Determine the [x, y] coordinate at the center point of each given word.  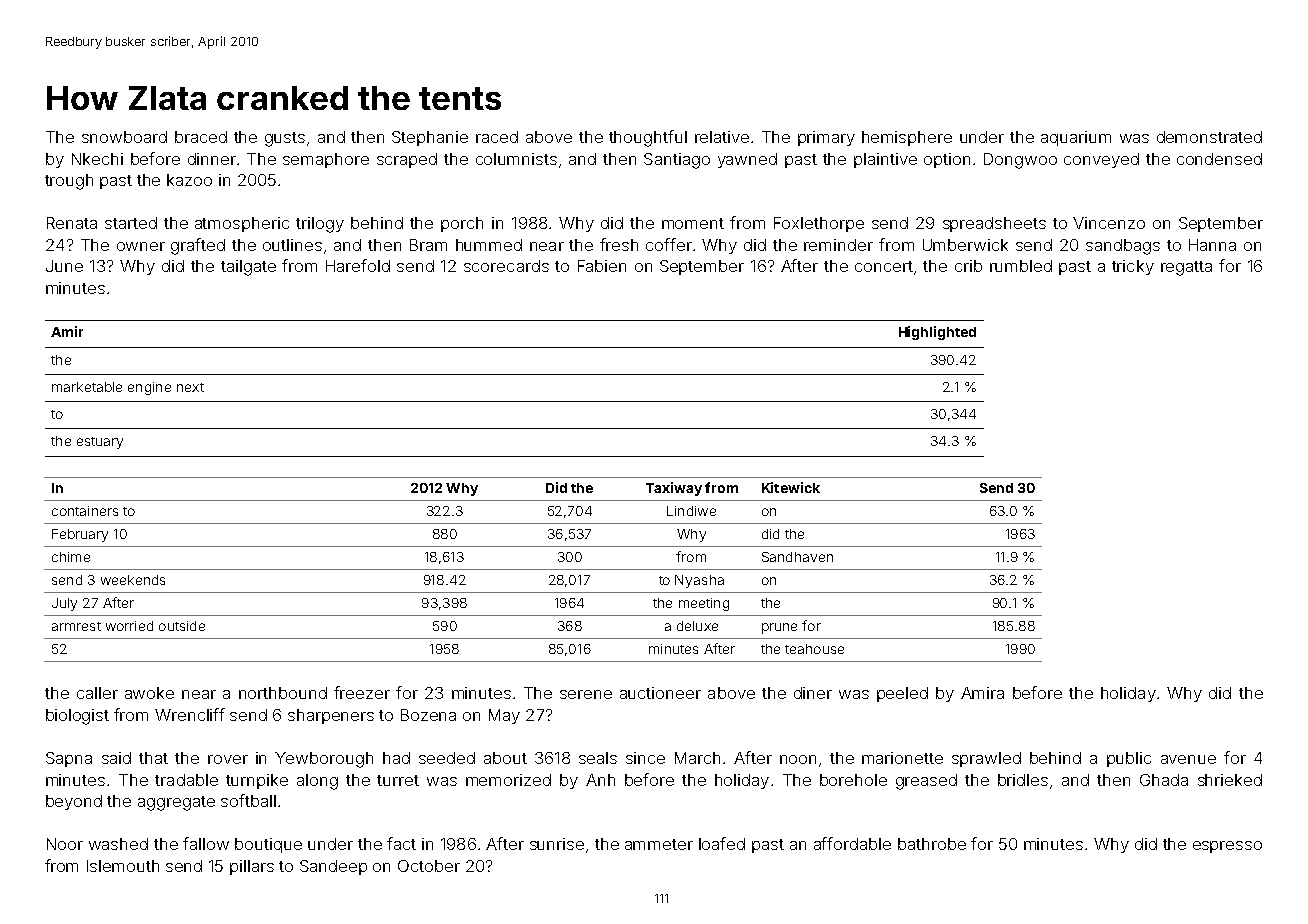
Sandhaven [797, 557]
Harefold [358, 265]
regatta [1186, 268]
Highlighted [937, 333]
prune [779, 628]
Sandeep [333, 867]
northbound [283, 693]
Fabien [602, 266]
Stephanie [430, 138]
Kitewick [791, 487]
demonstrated [1209, 137]
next [190, 387]
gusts [285, 139]
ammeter [659, 844]
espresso [1227, 847]
